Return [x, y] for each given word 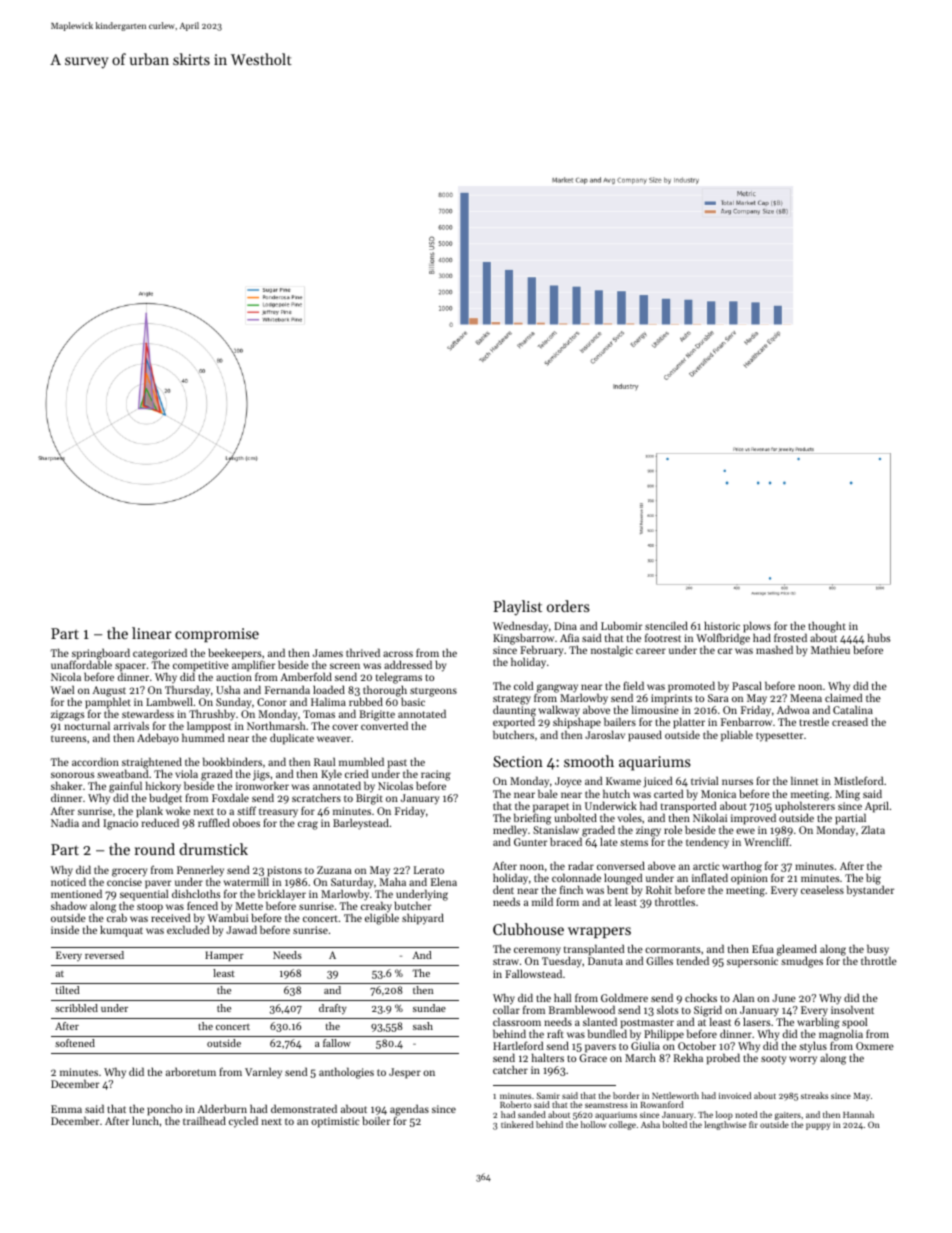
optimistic [335, 1122]
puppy [818, 1126]
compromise [217, 635]
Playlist [517, 608]
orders [568, 606]
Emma [66, 1109]
